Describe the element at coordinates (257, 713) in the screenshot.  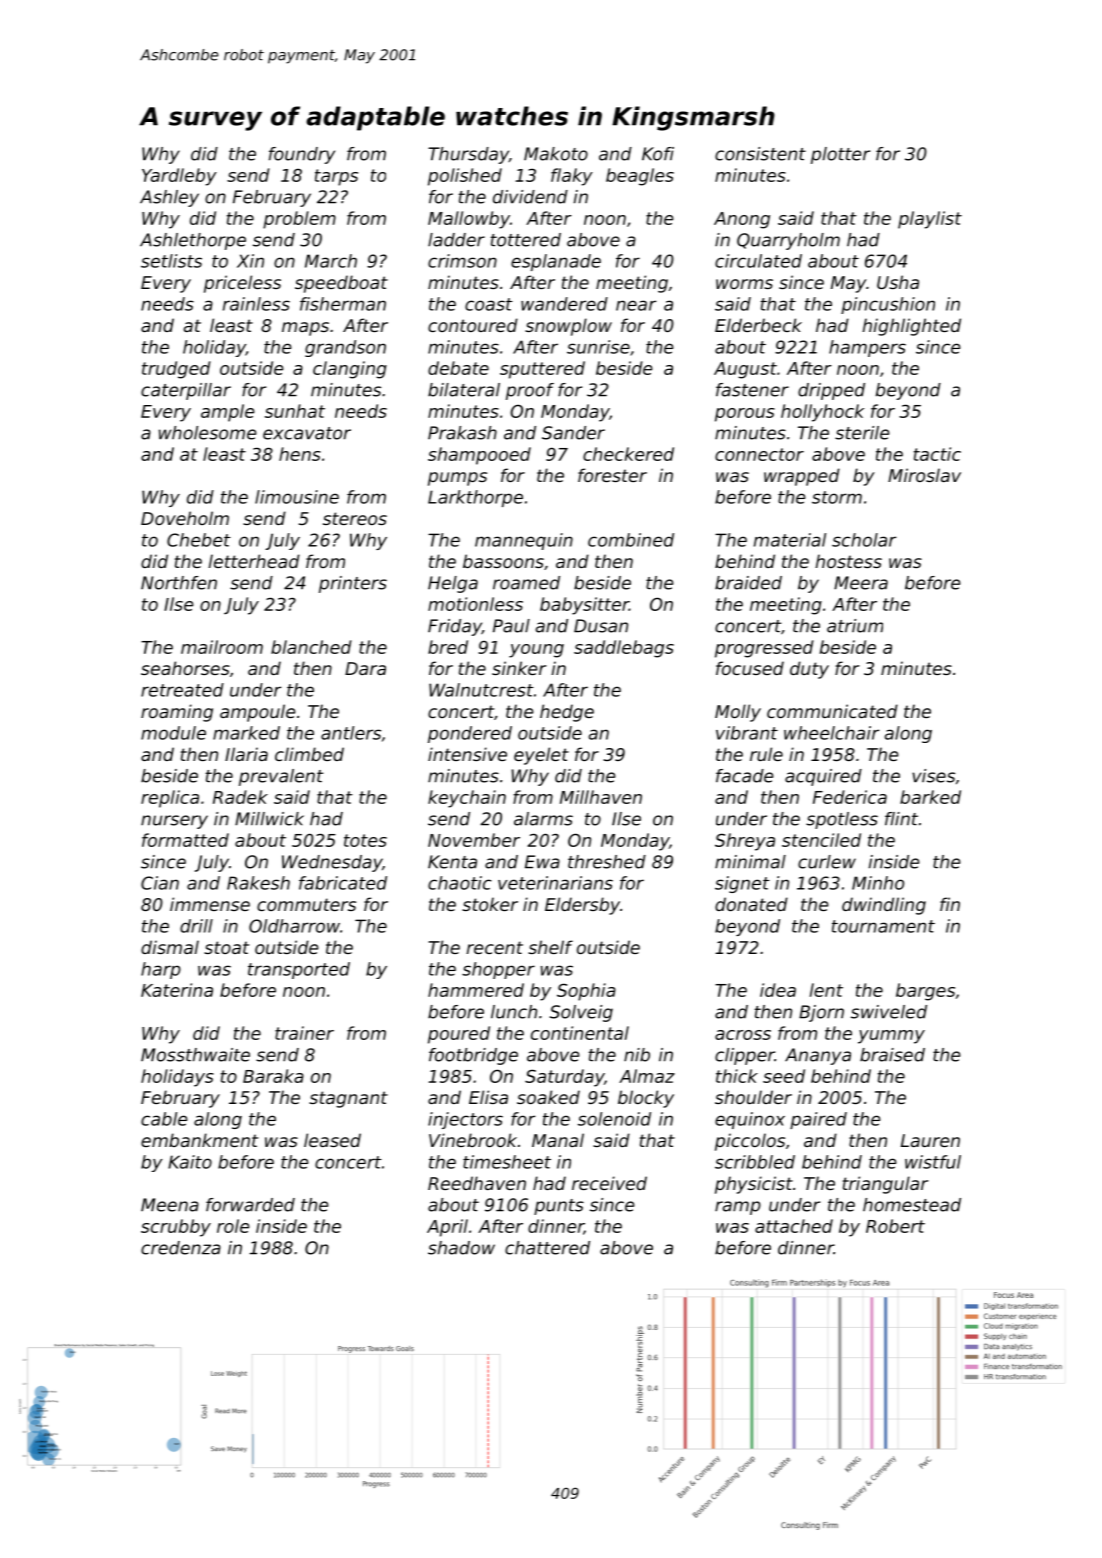
I see `ampoule` at that location.
